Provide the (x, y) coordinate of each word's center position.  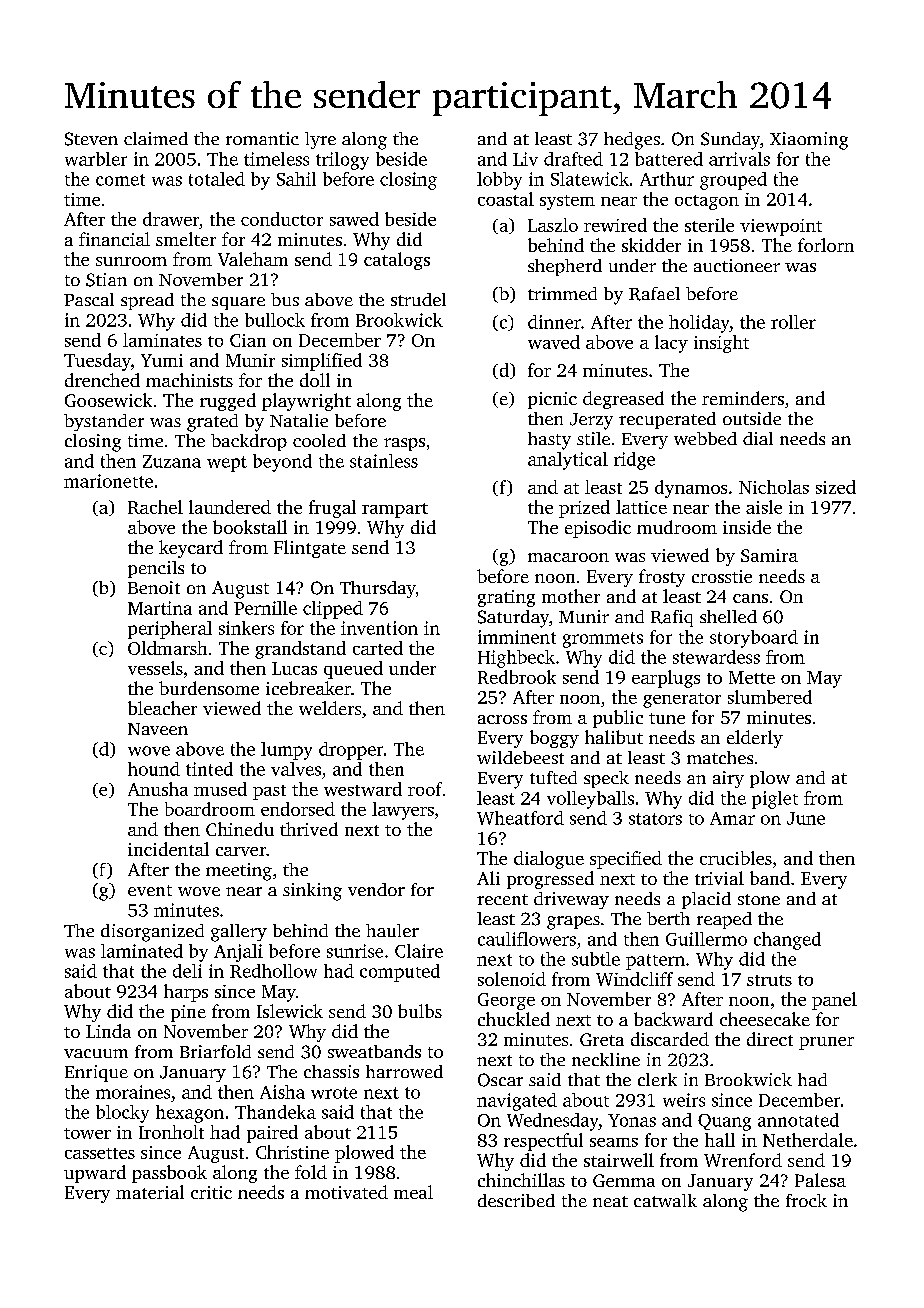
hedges (632, 141)
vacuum (96, 1053)
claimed (156, 138)
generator (682, 700)
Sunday (730, 141)
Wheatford (520, 818)
